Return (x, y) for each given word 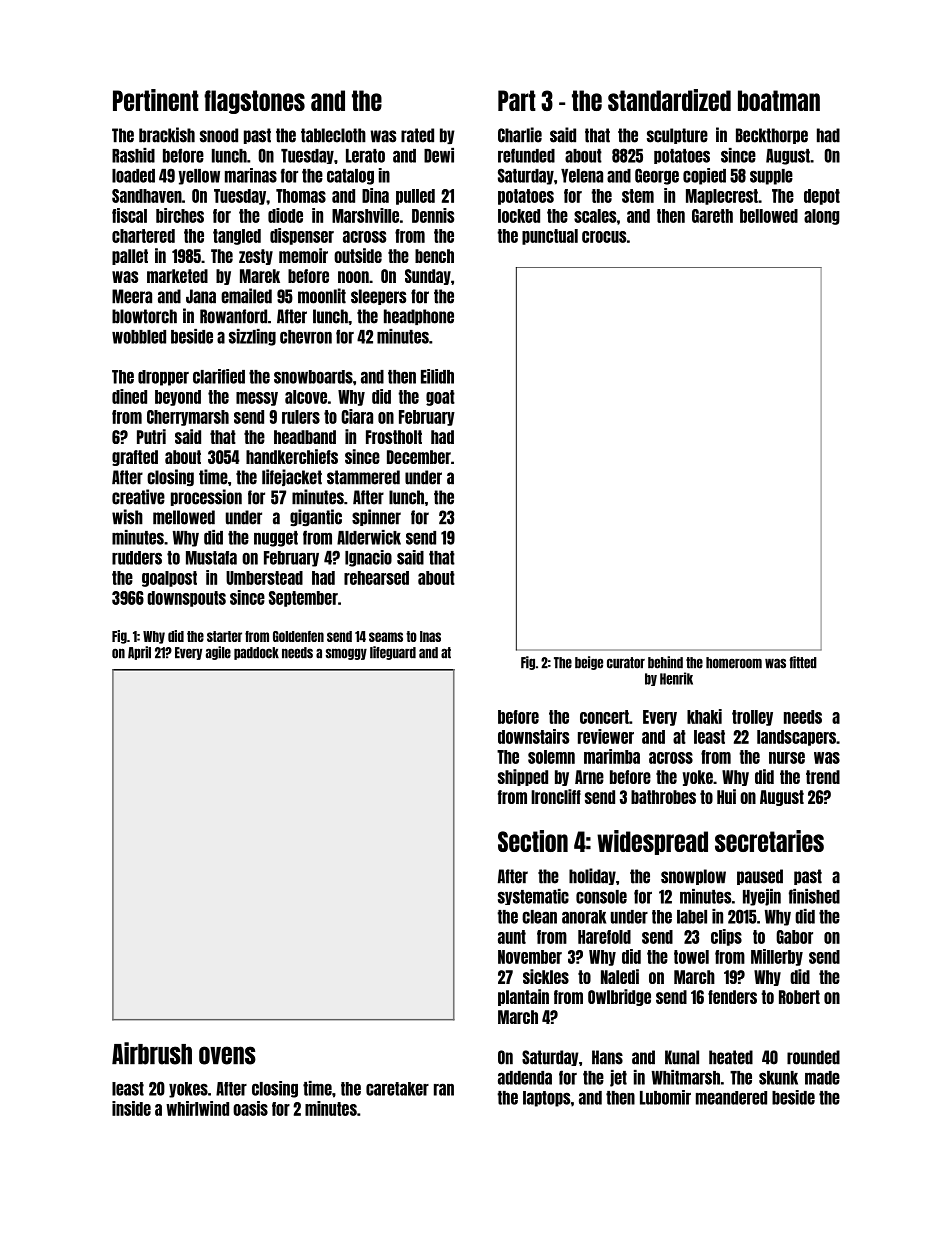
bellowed (769, 216)
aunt (512, 937)
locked (519, 216)
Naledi (620, 976)
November (530, 957)
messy (257, 399)
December (419, 457)
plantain (523, 997)
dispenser (302, 236)
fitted (803, 662)
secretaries (769, 841)
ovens (227, 1055)
